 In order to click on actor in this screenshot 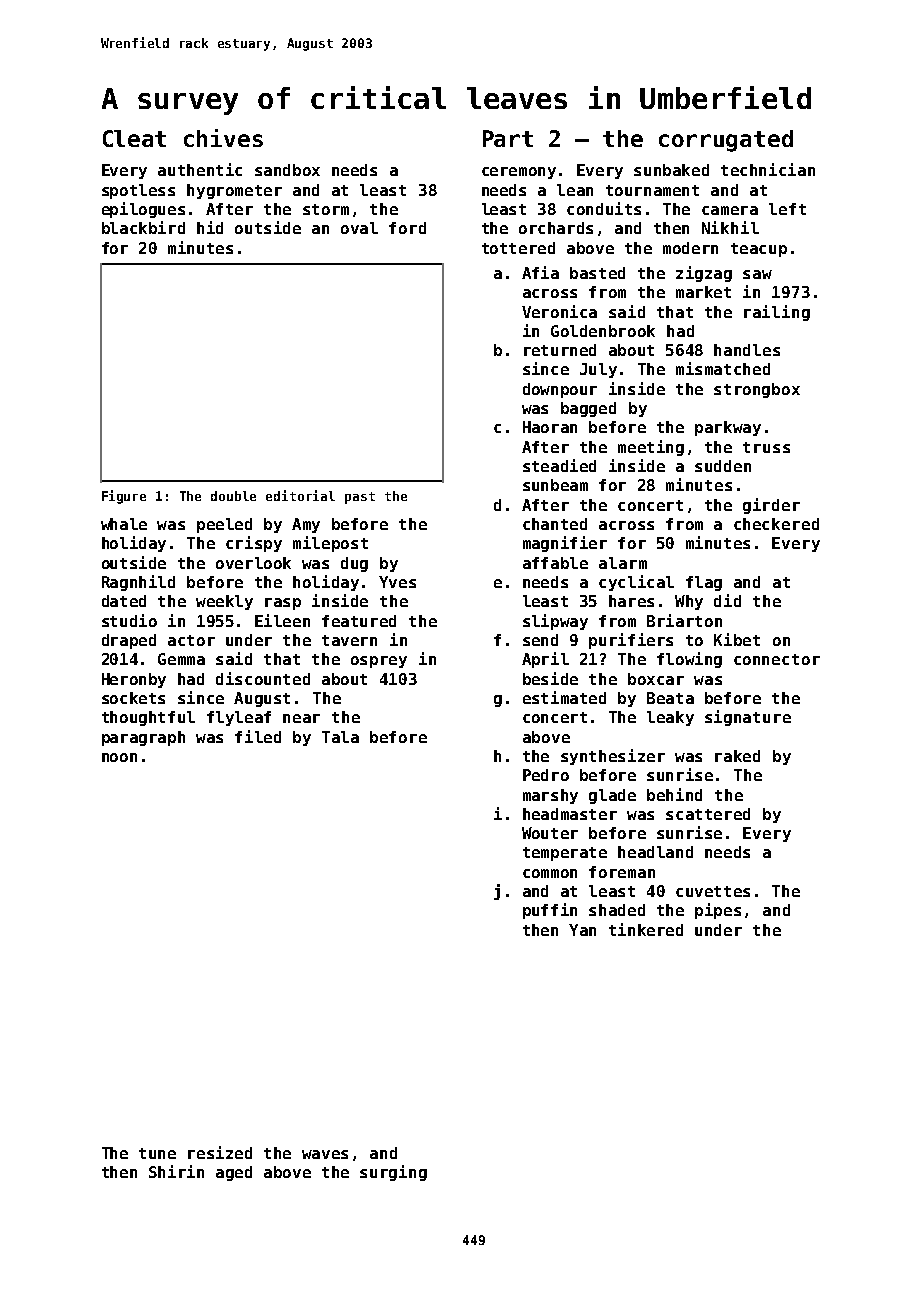, I will do `click(191, 640)`.
